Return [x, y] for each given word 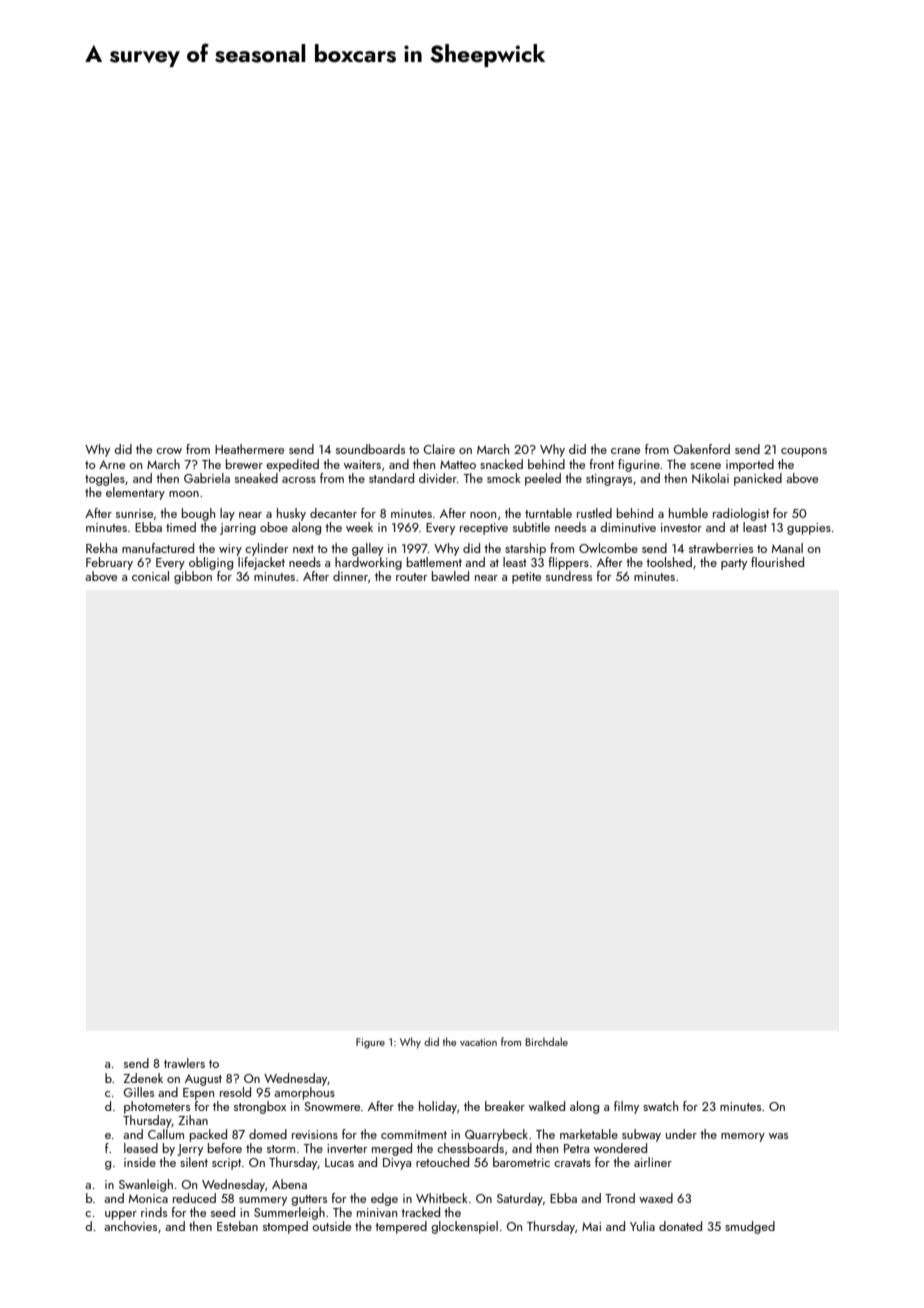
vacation [478, 1042]
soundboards [370, 449]
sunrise [134, 513]
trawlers [184, 1063]
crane [625, 451]
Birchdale [547, 1041]
